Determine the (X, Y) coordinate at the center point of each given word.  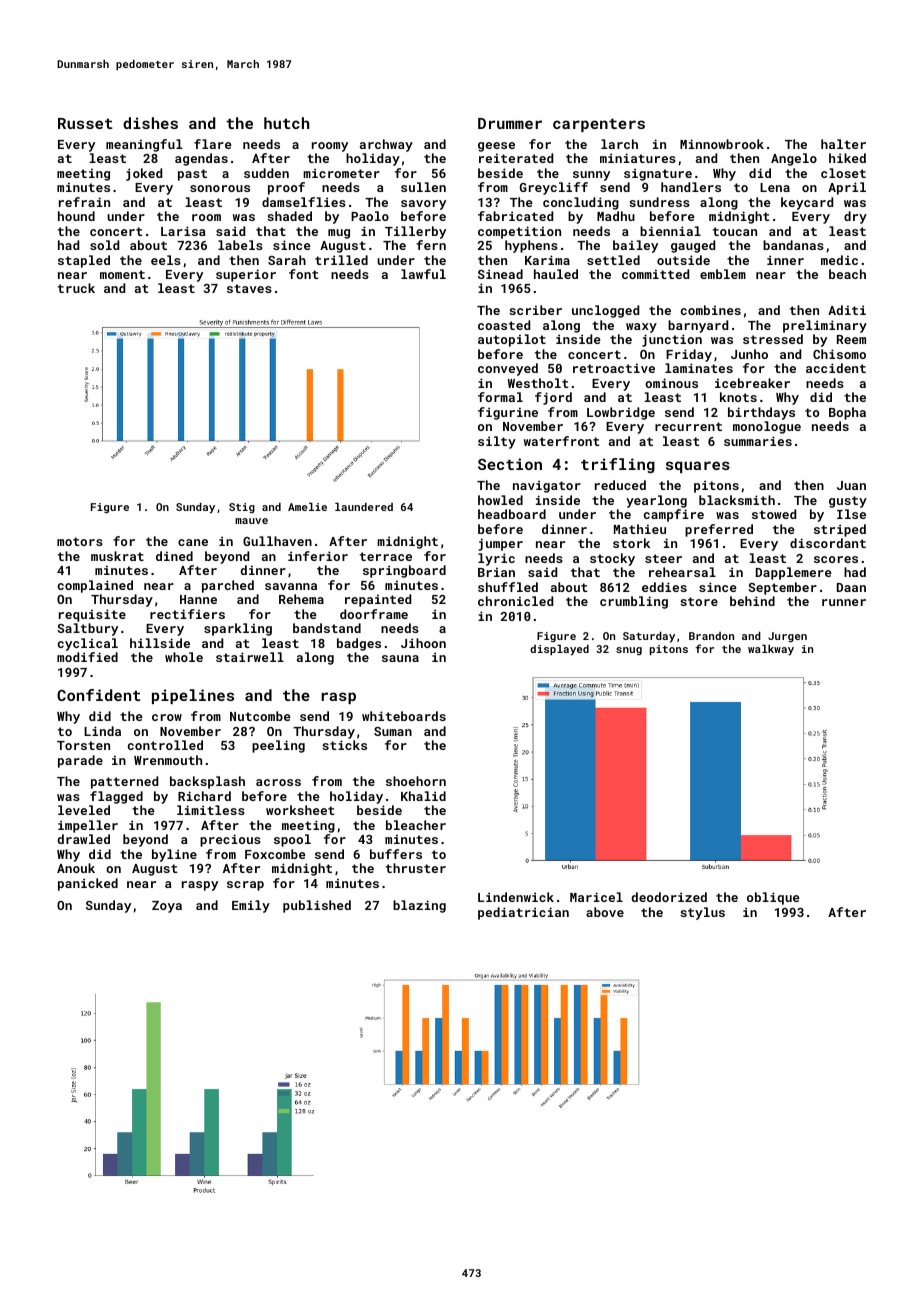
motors (80, 541)
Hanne (198, 599)
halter (843, 144)
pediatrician (523, 913)
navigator (547, 486)
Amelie (307, 506)
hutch (286, 123)
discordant (828, 543)
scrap (245, 886)
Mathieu (640, 529)
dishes (150, 123)
